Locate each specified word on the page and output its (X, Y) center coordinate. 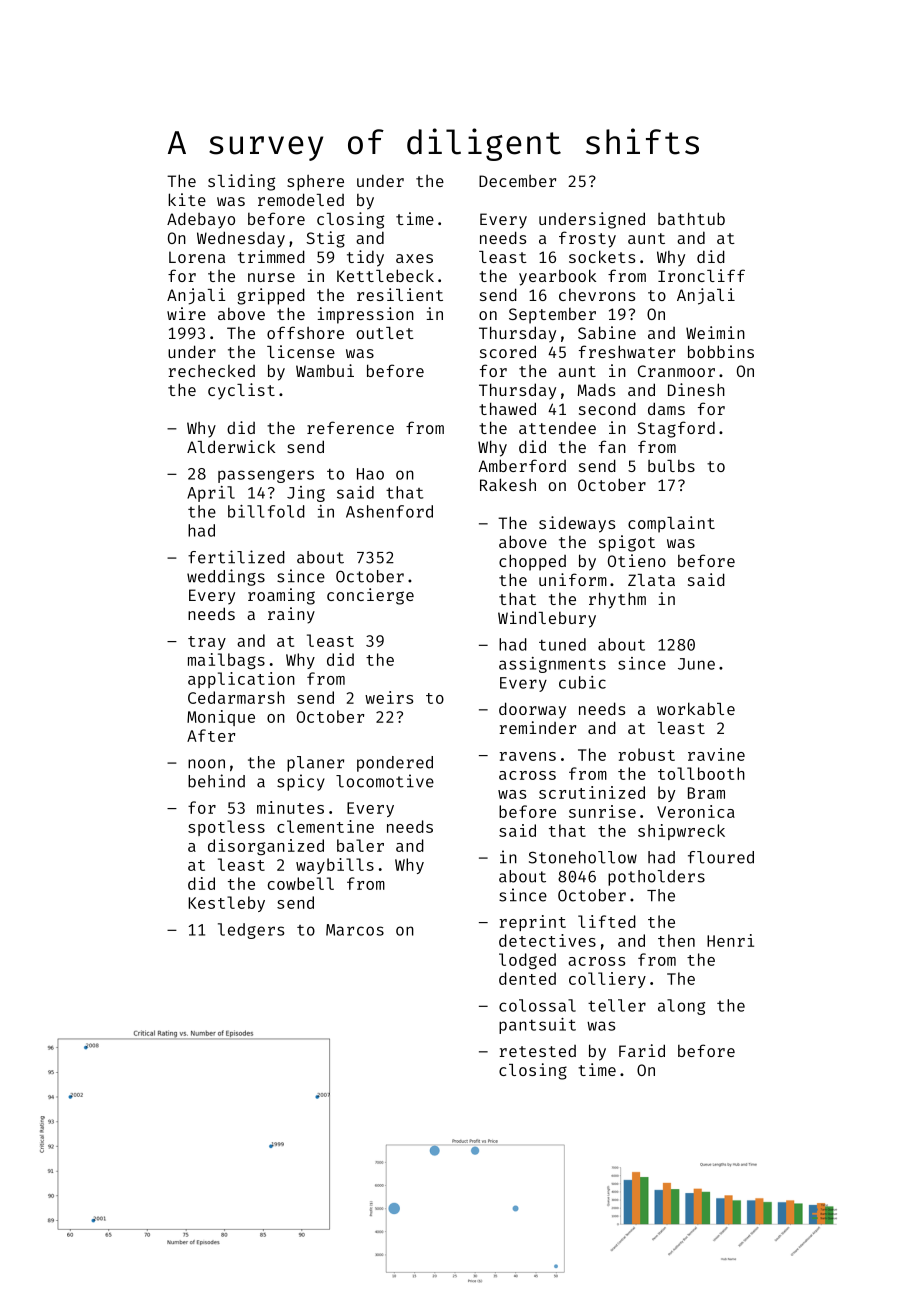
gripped (271, 296)
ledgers (251, 931)
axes (414, 258)
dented (527, 978)
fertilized (236, 557)
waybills (335, 866)
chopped (532, 562)
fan (612, 446)
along (681, 1007)
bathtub (691, 218)
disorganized (266, 847)
